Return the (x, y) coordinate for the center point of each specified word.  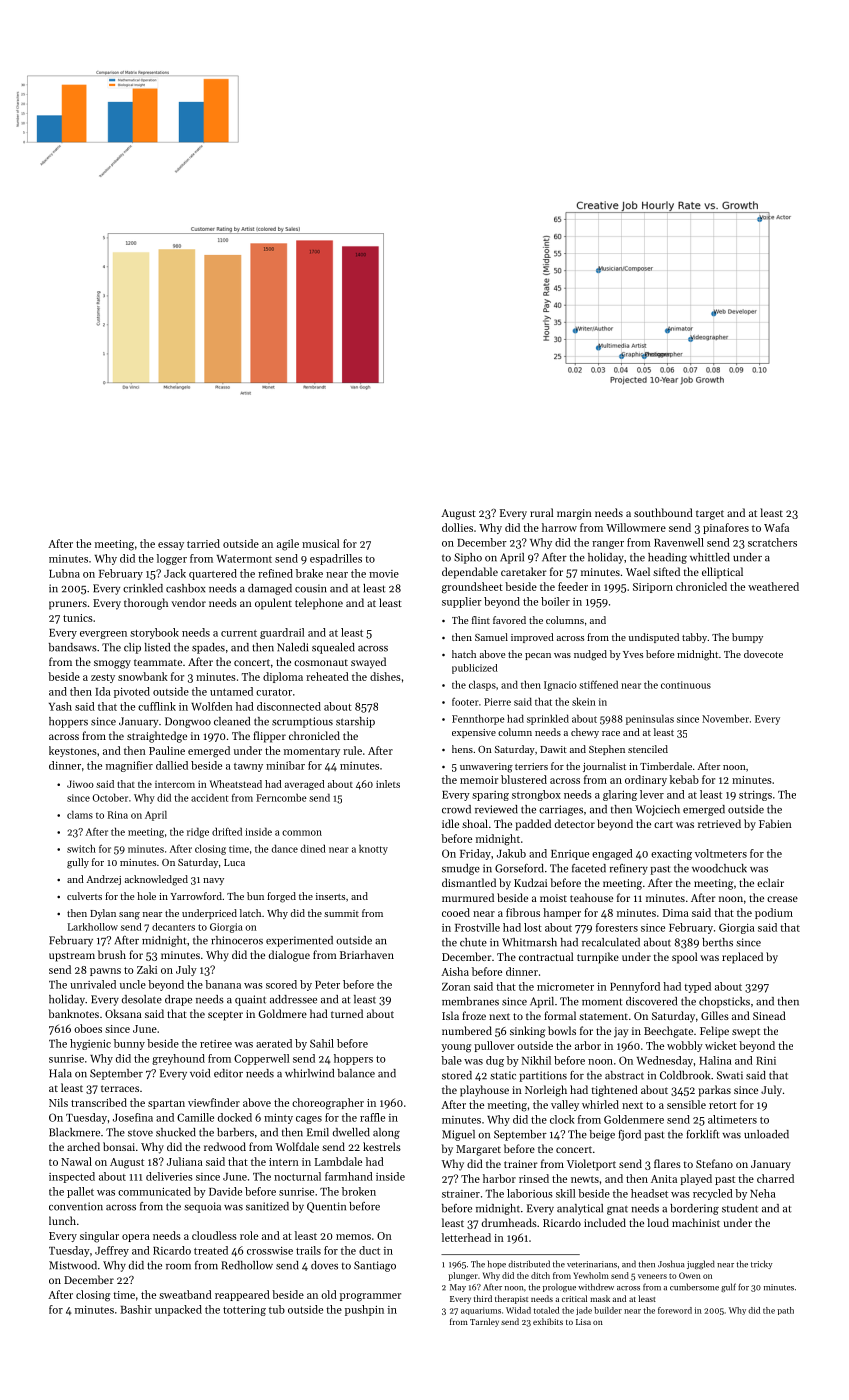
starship (355, 722)
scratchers (772, 542)
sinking (528, 1032)
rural (541, 512)
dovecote (763, 654)
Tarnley (484, 1322)
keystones (73, 751)
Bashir (136, 1309)
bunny (129, 1044)
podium (774, 913)
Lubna (64, 573)
